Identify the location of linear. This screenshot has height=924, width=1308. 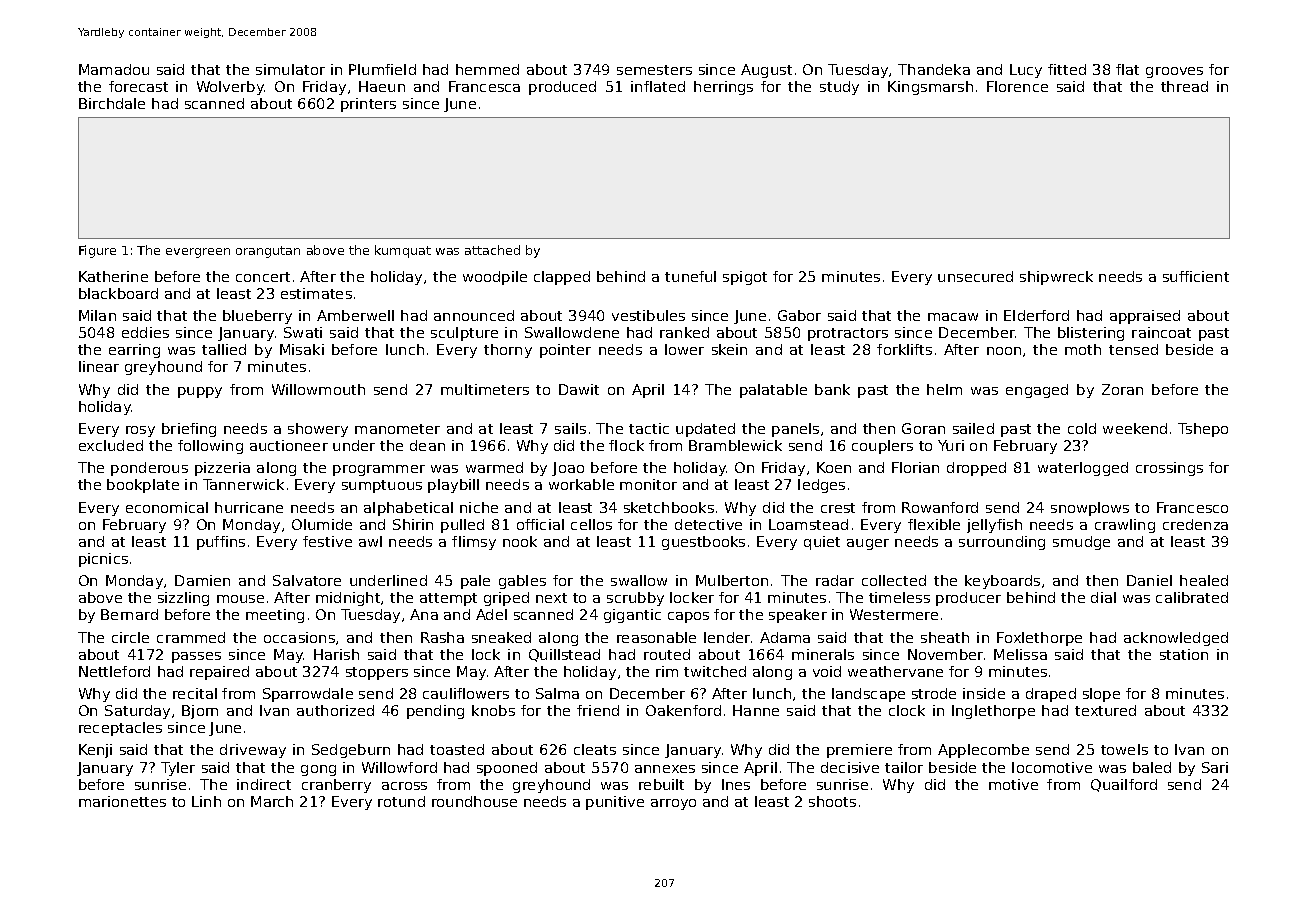
(99, 366).
